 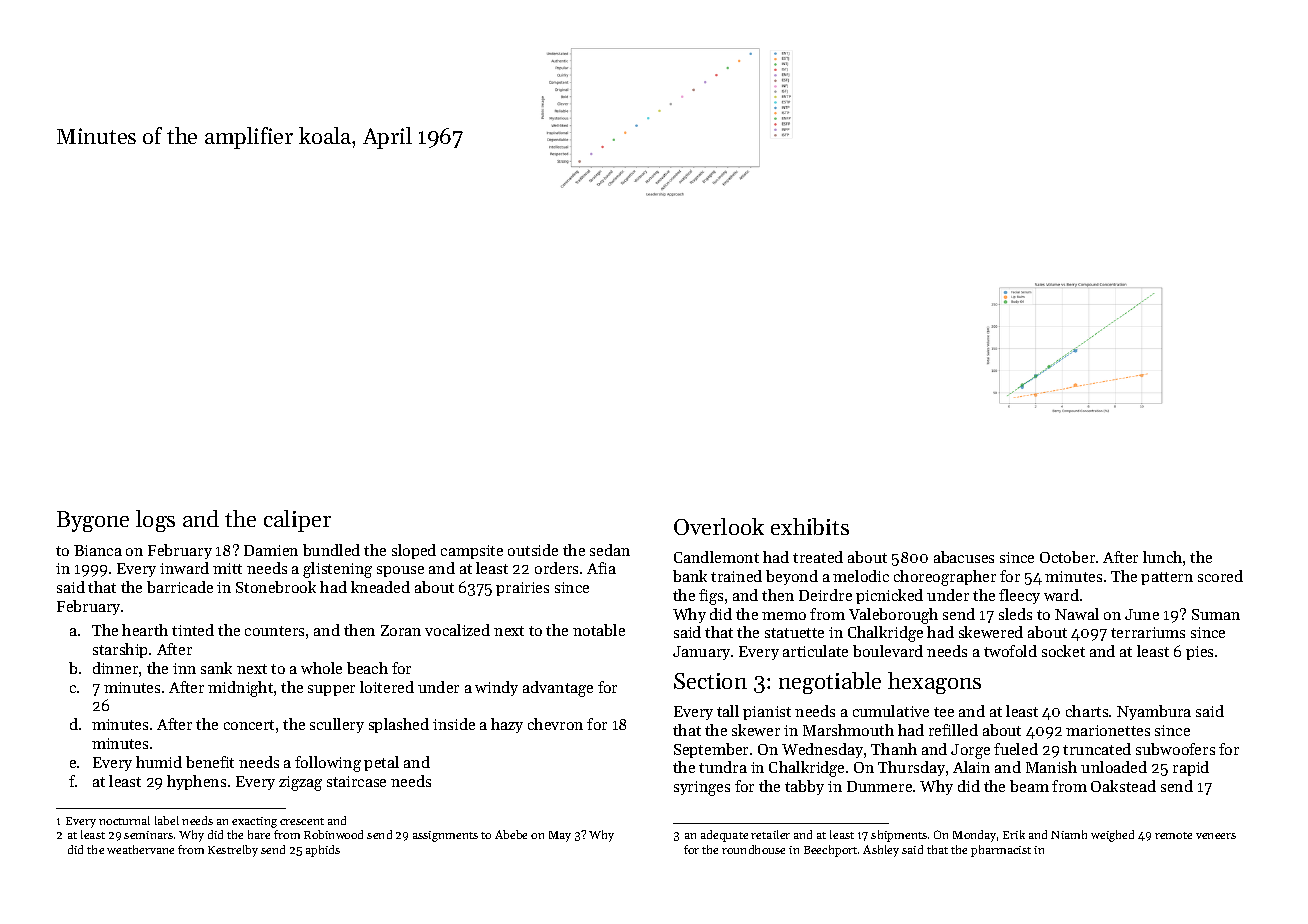 What do you see at coordinates (945, 578) in the page?
I see `choreographer` at bounding box center [945, 578].
